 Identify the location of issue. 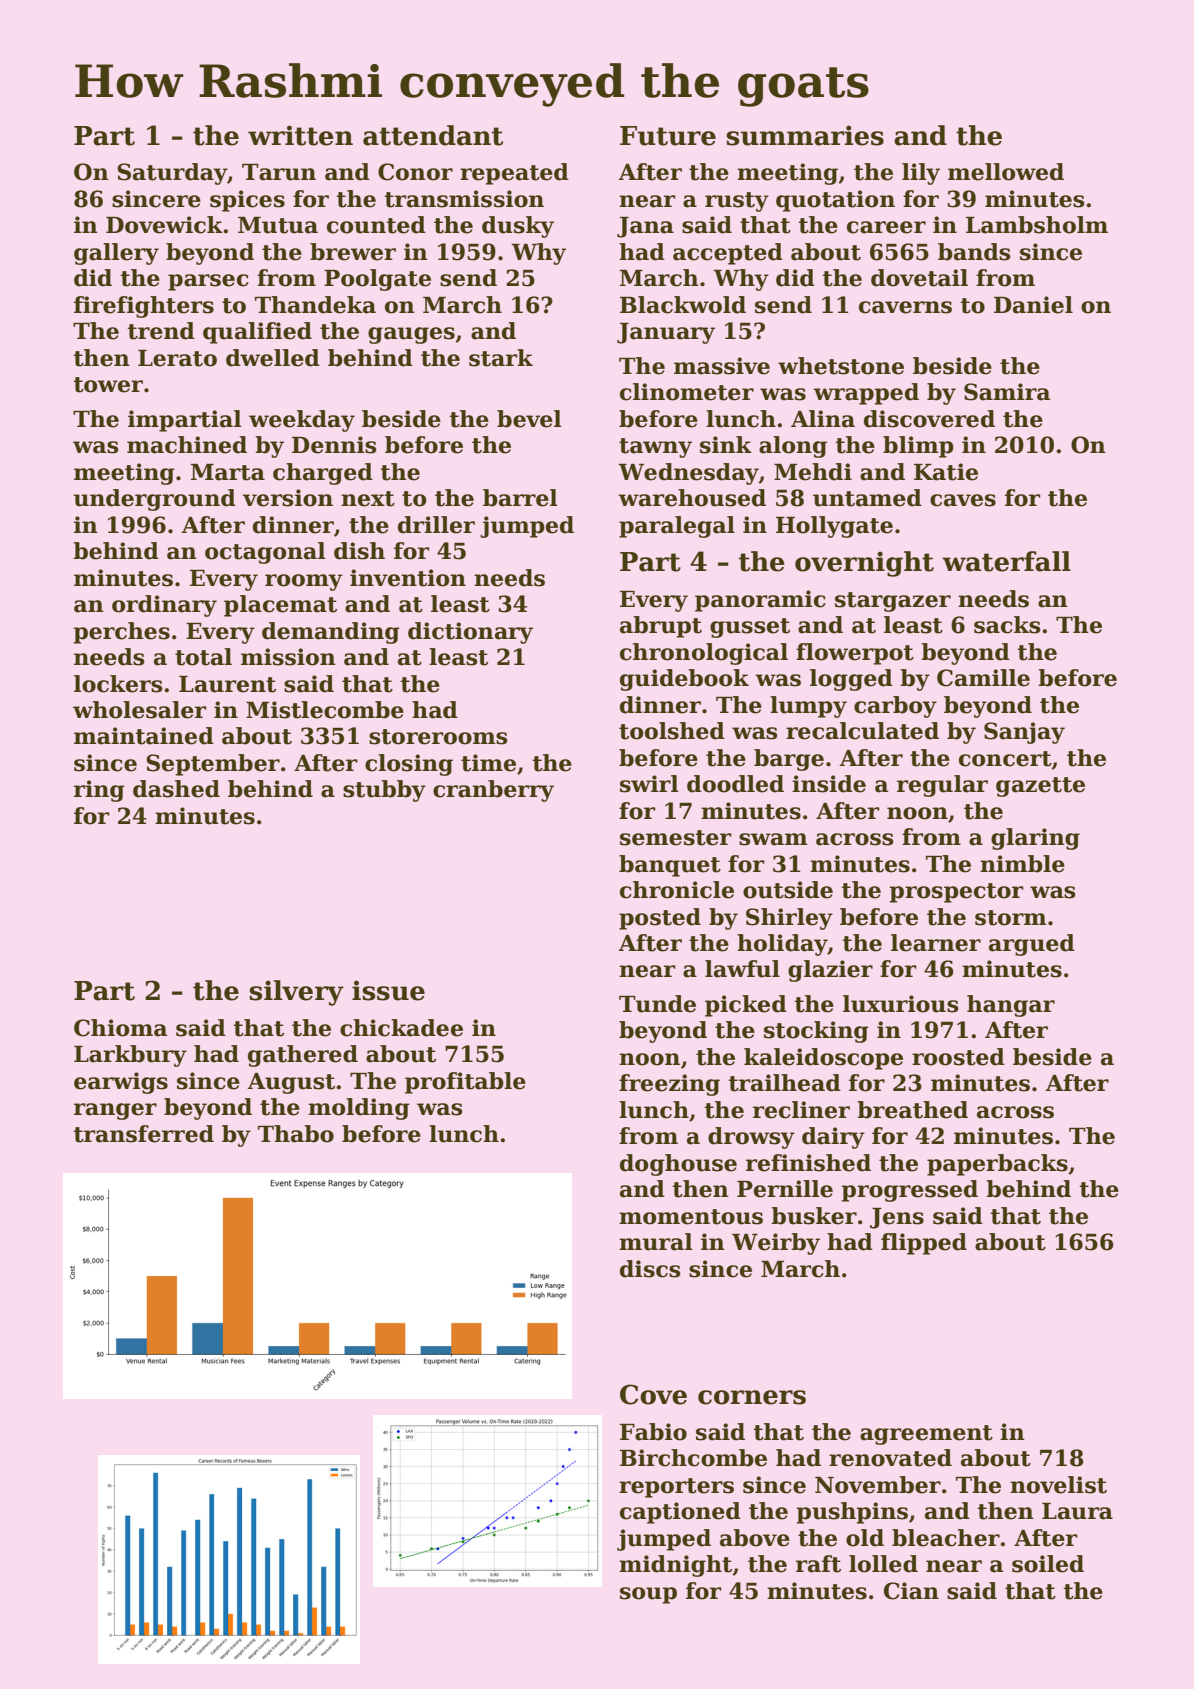
(388, 990).
